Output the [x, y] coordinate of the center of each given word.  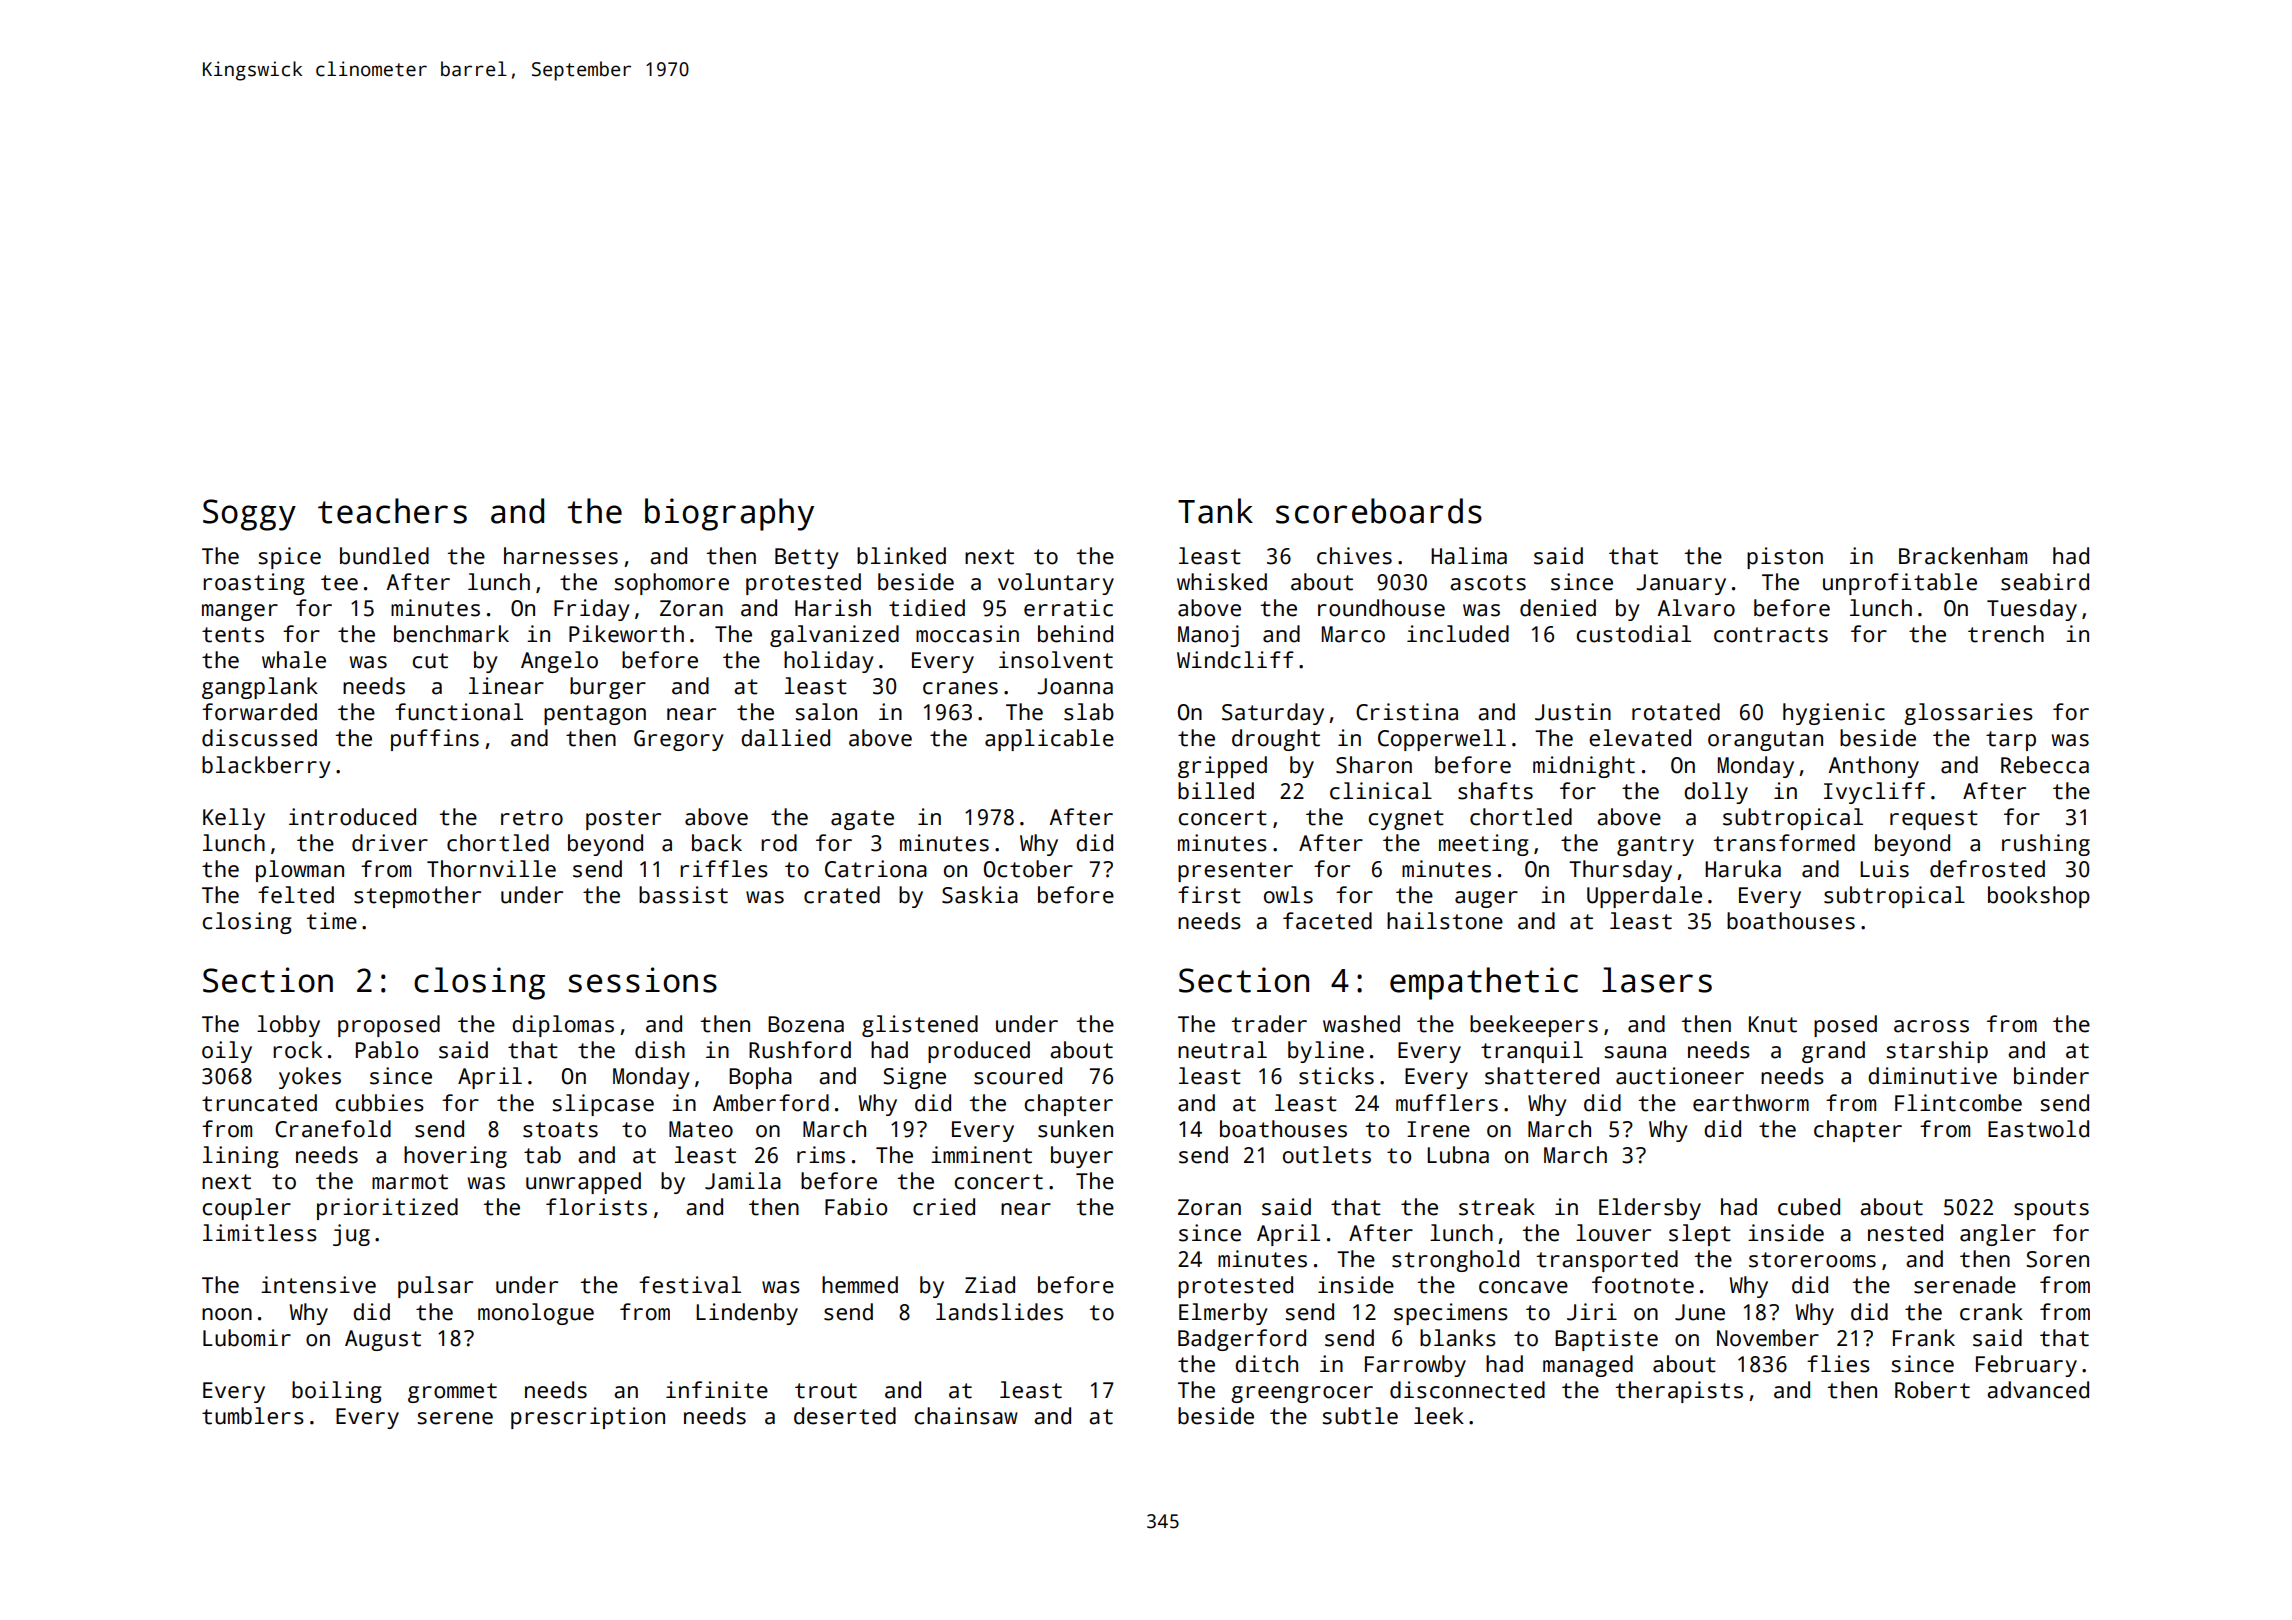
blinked [901, 556]
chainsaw [966, 1416]
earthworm [1751, 1103]
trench [2006, 634]
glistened [920, 1026]
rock [297, 1050]
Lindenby [747, 1314]
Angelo [559, 662]
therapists [1679, 1392]
